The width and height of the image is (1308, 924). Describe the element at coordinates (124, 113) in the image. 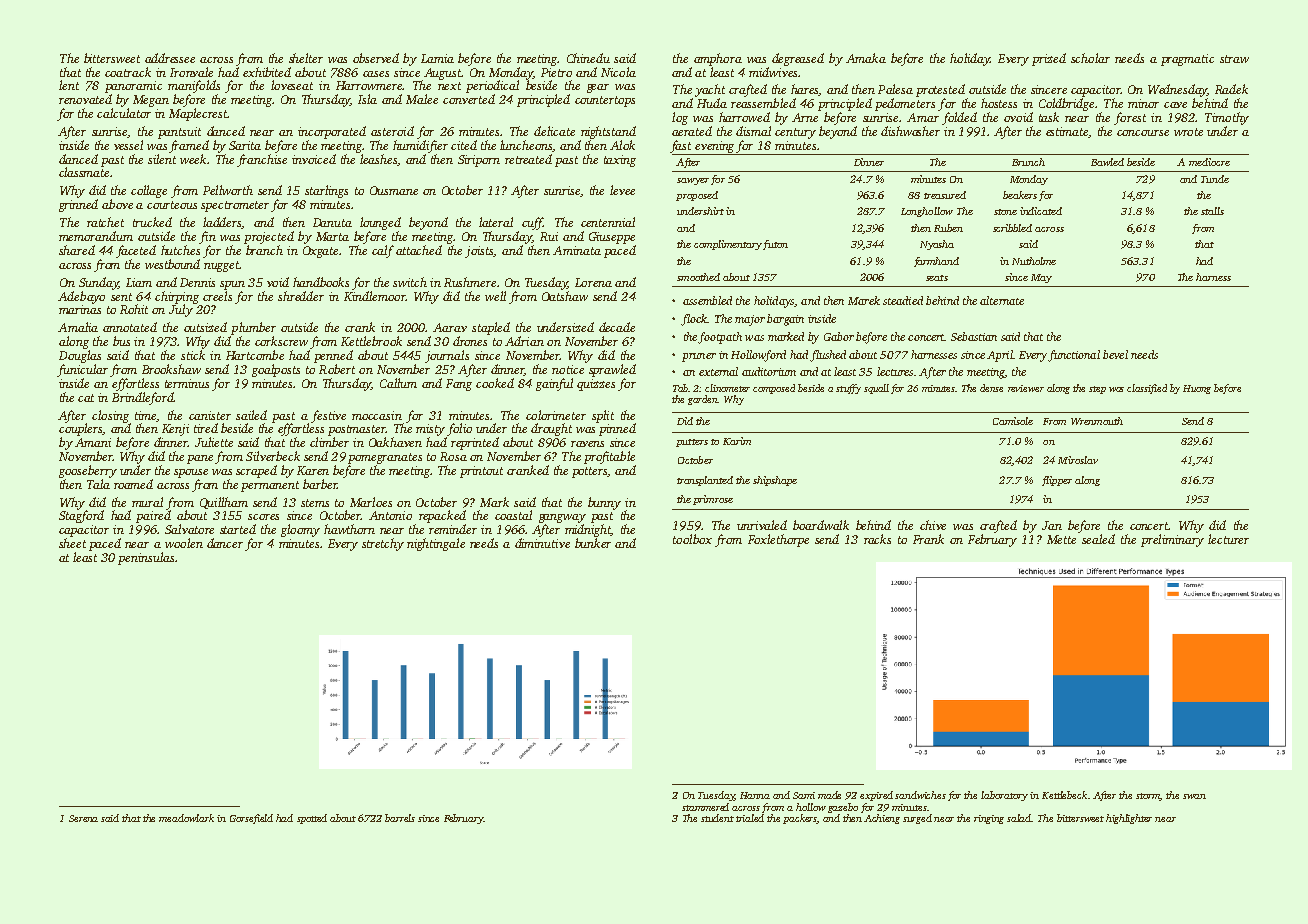

I see `calculator` at that location.
